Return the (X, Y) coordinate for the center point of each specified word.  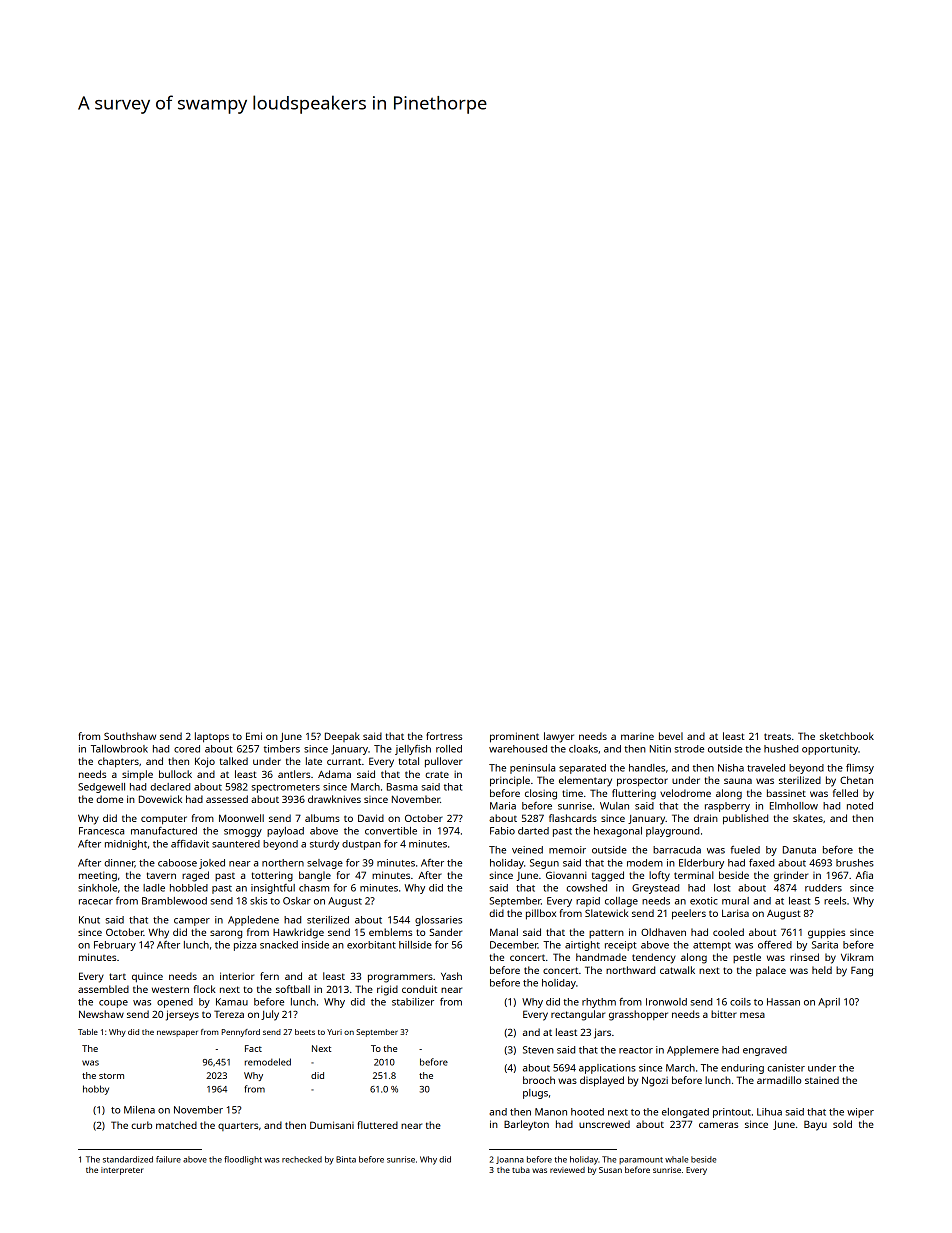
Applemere (693, 1051)
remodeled (268, 1062)
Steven (538, 1050)
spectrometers (285, 788)
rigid (387, 990)
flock (205, 989)
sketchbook (847, 736)
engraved (765, 1051)
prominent (514, 737)
